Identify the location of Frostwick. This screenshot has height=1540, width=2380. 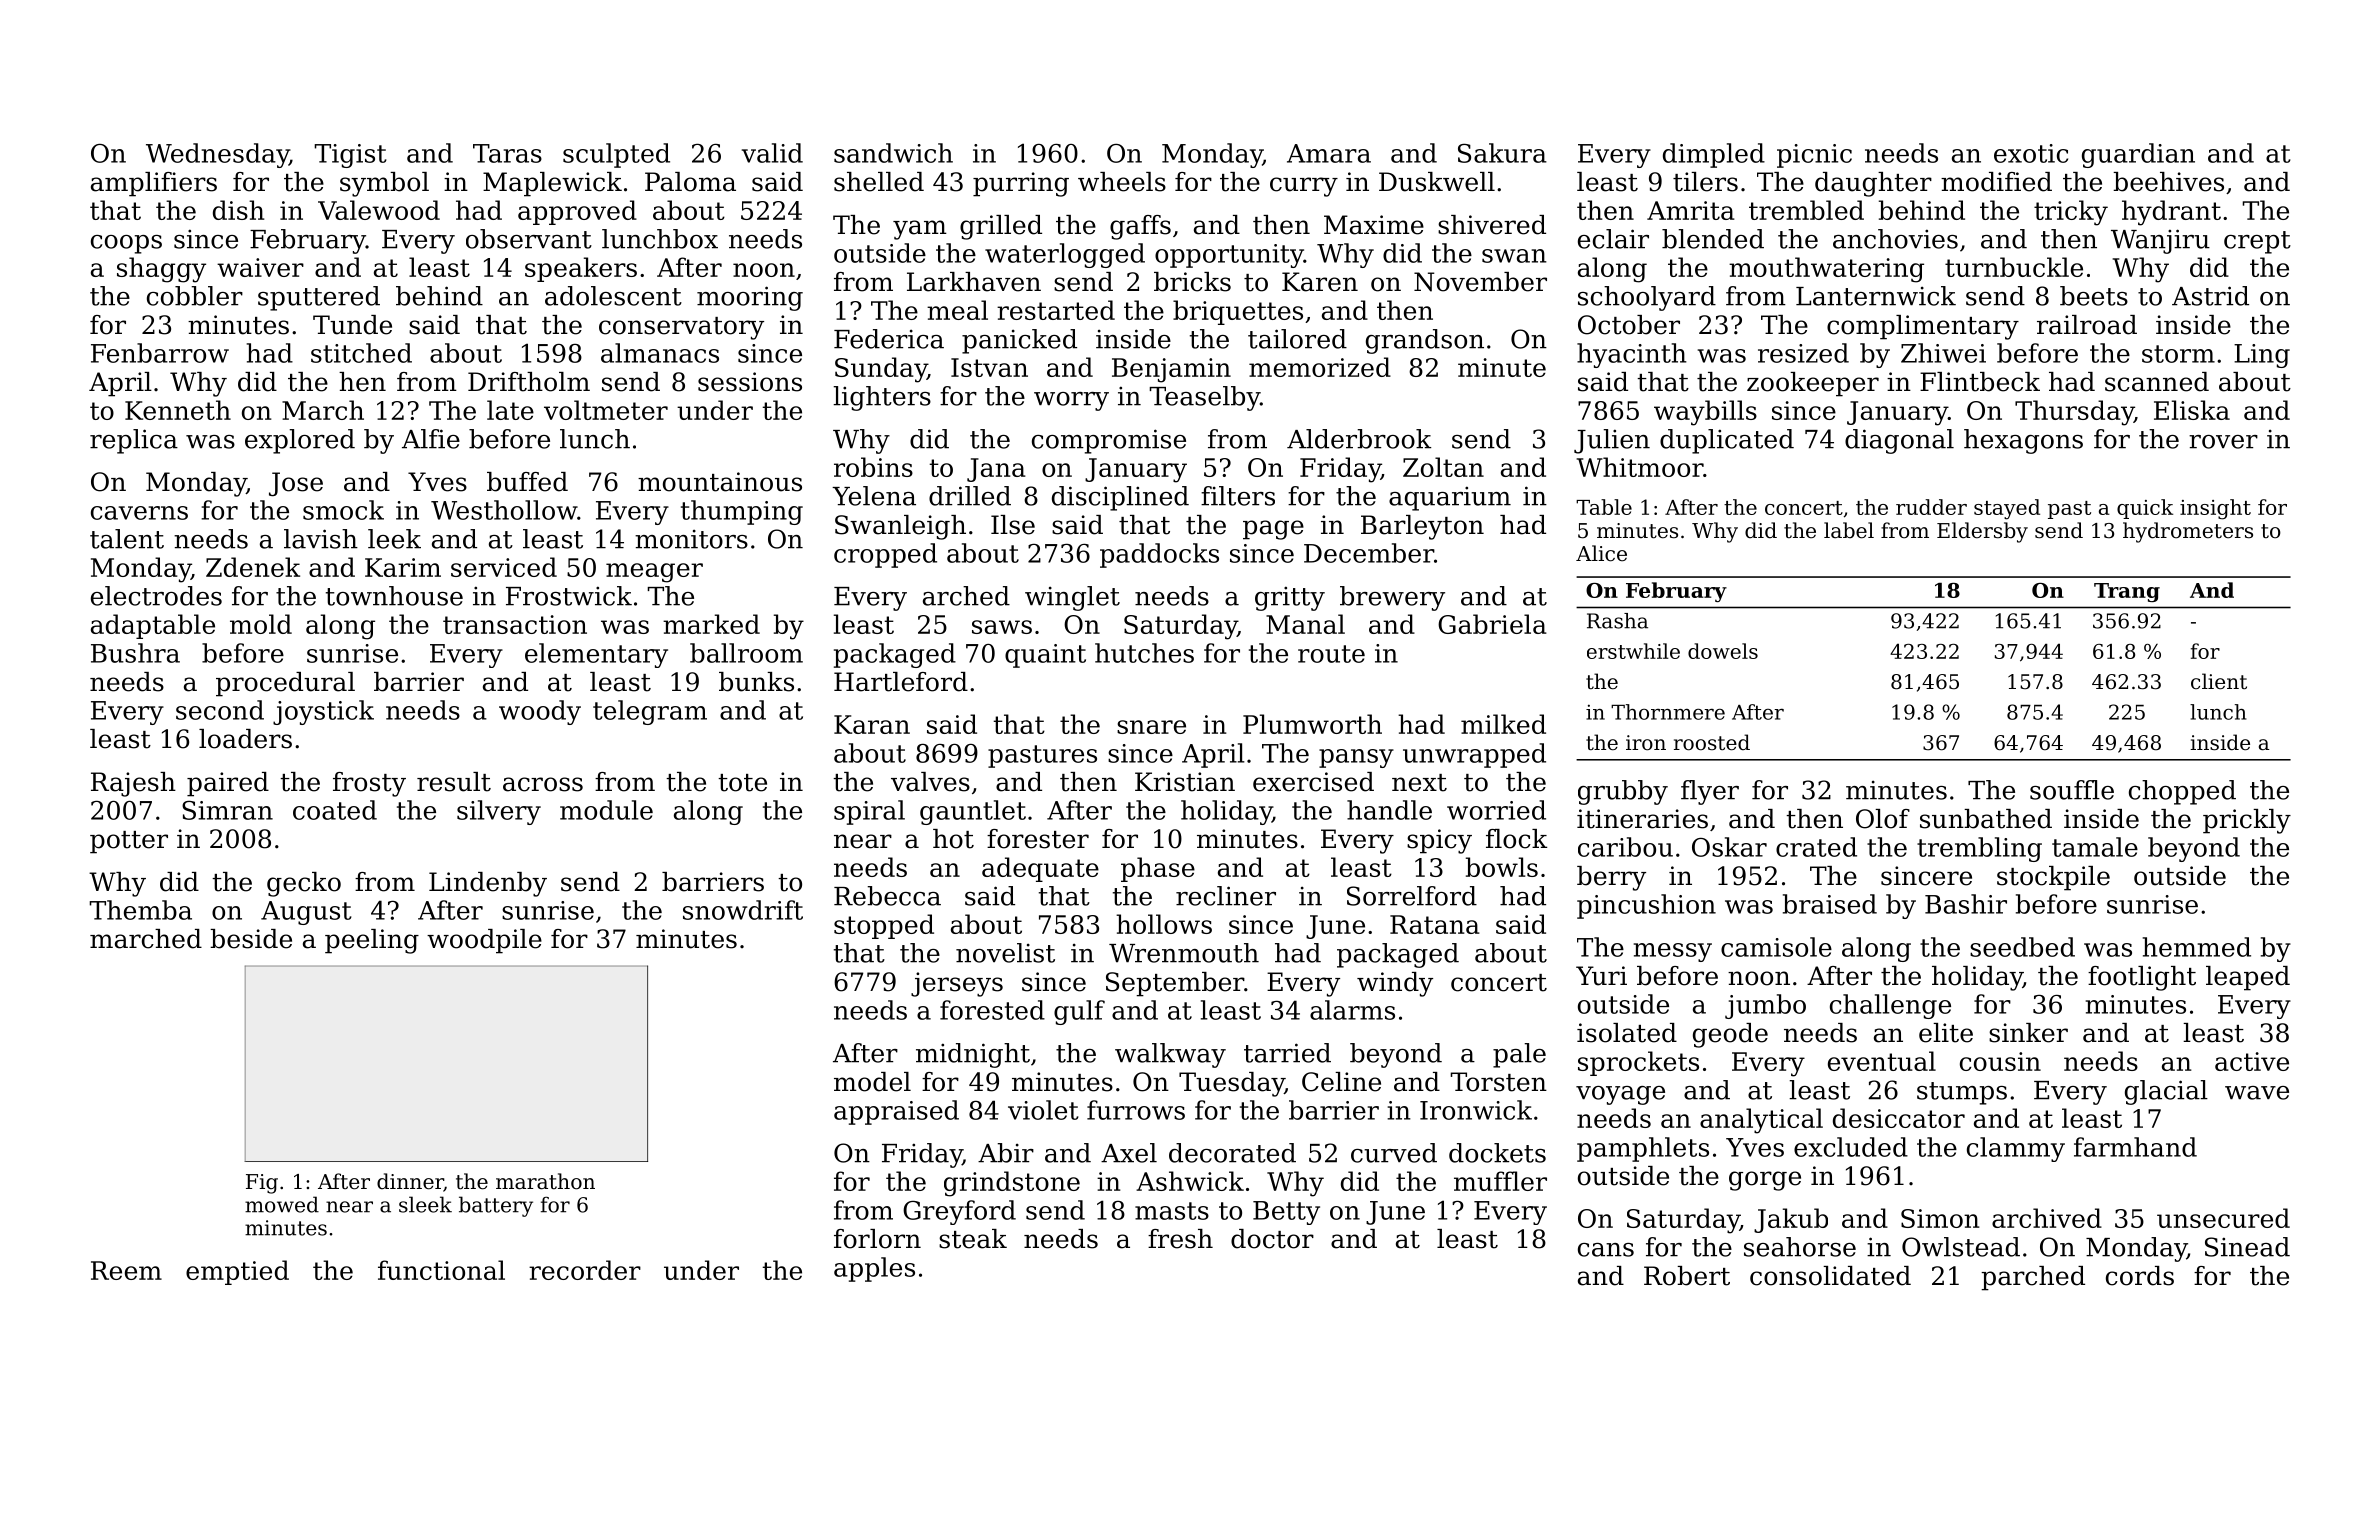
(569, 596).
